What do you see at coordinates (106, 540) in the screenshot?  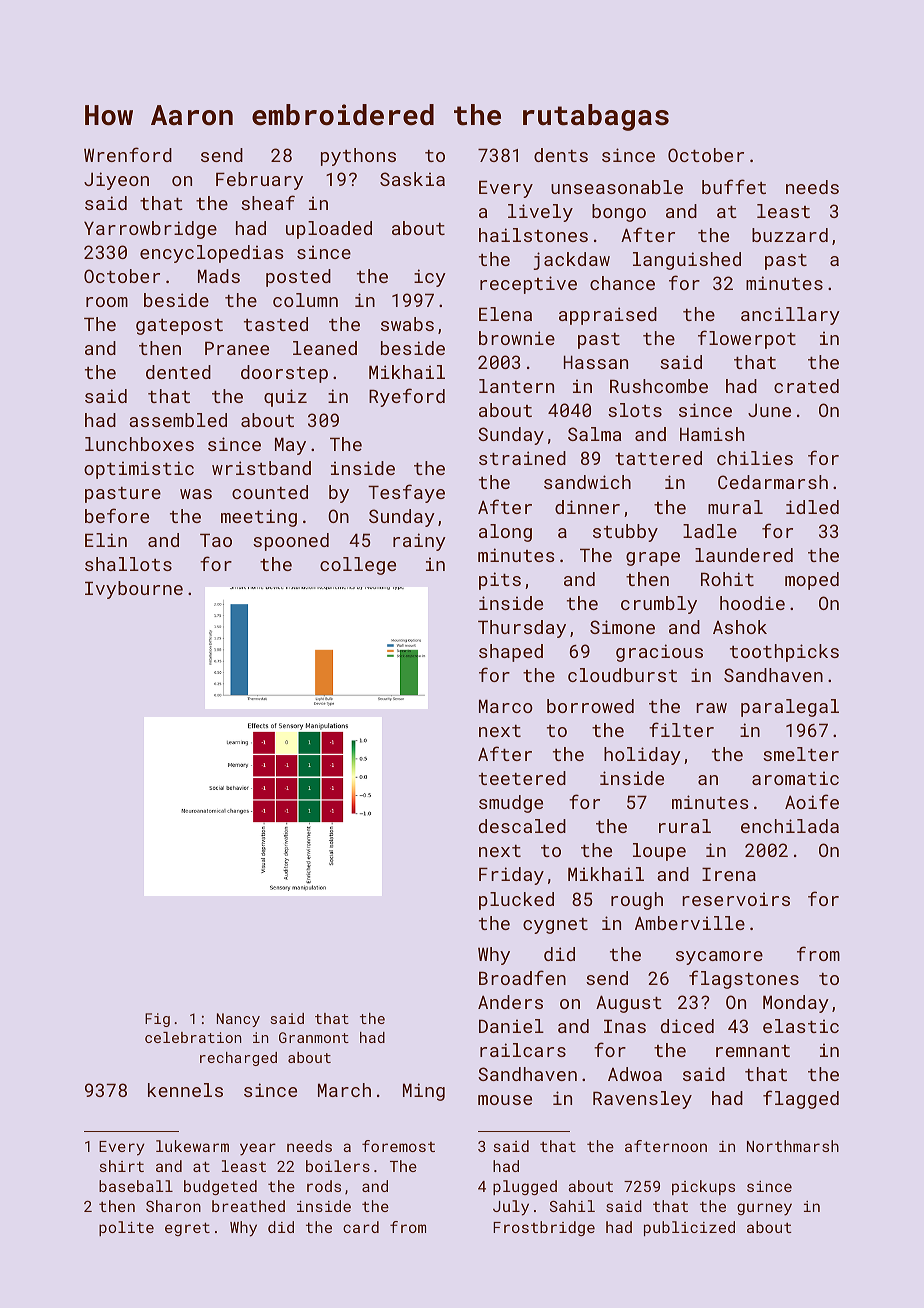 I see `Elin` at bounding box center [106, 540].
